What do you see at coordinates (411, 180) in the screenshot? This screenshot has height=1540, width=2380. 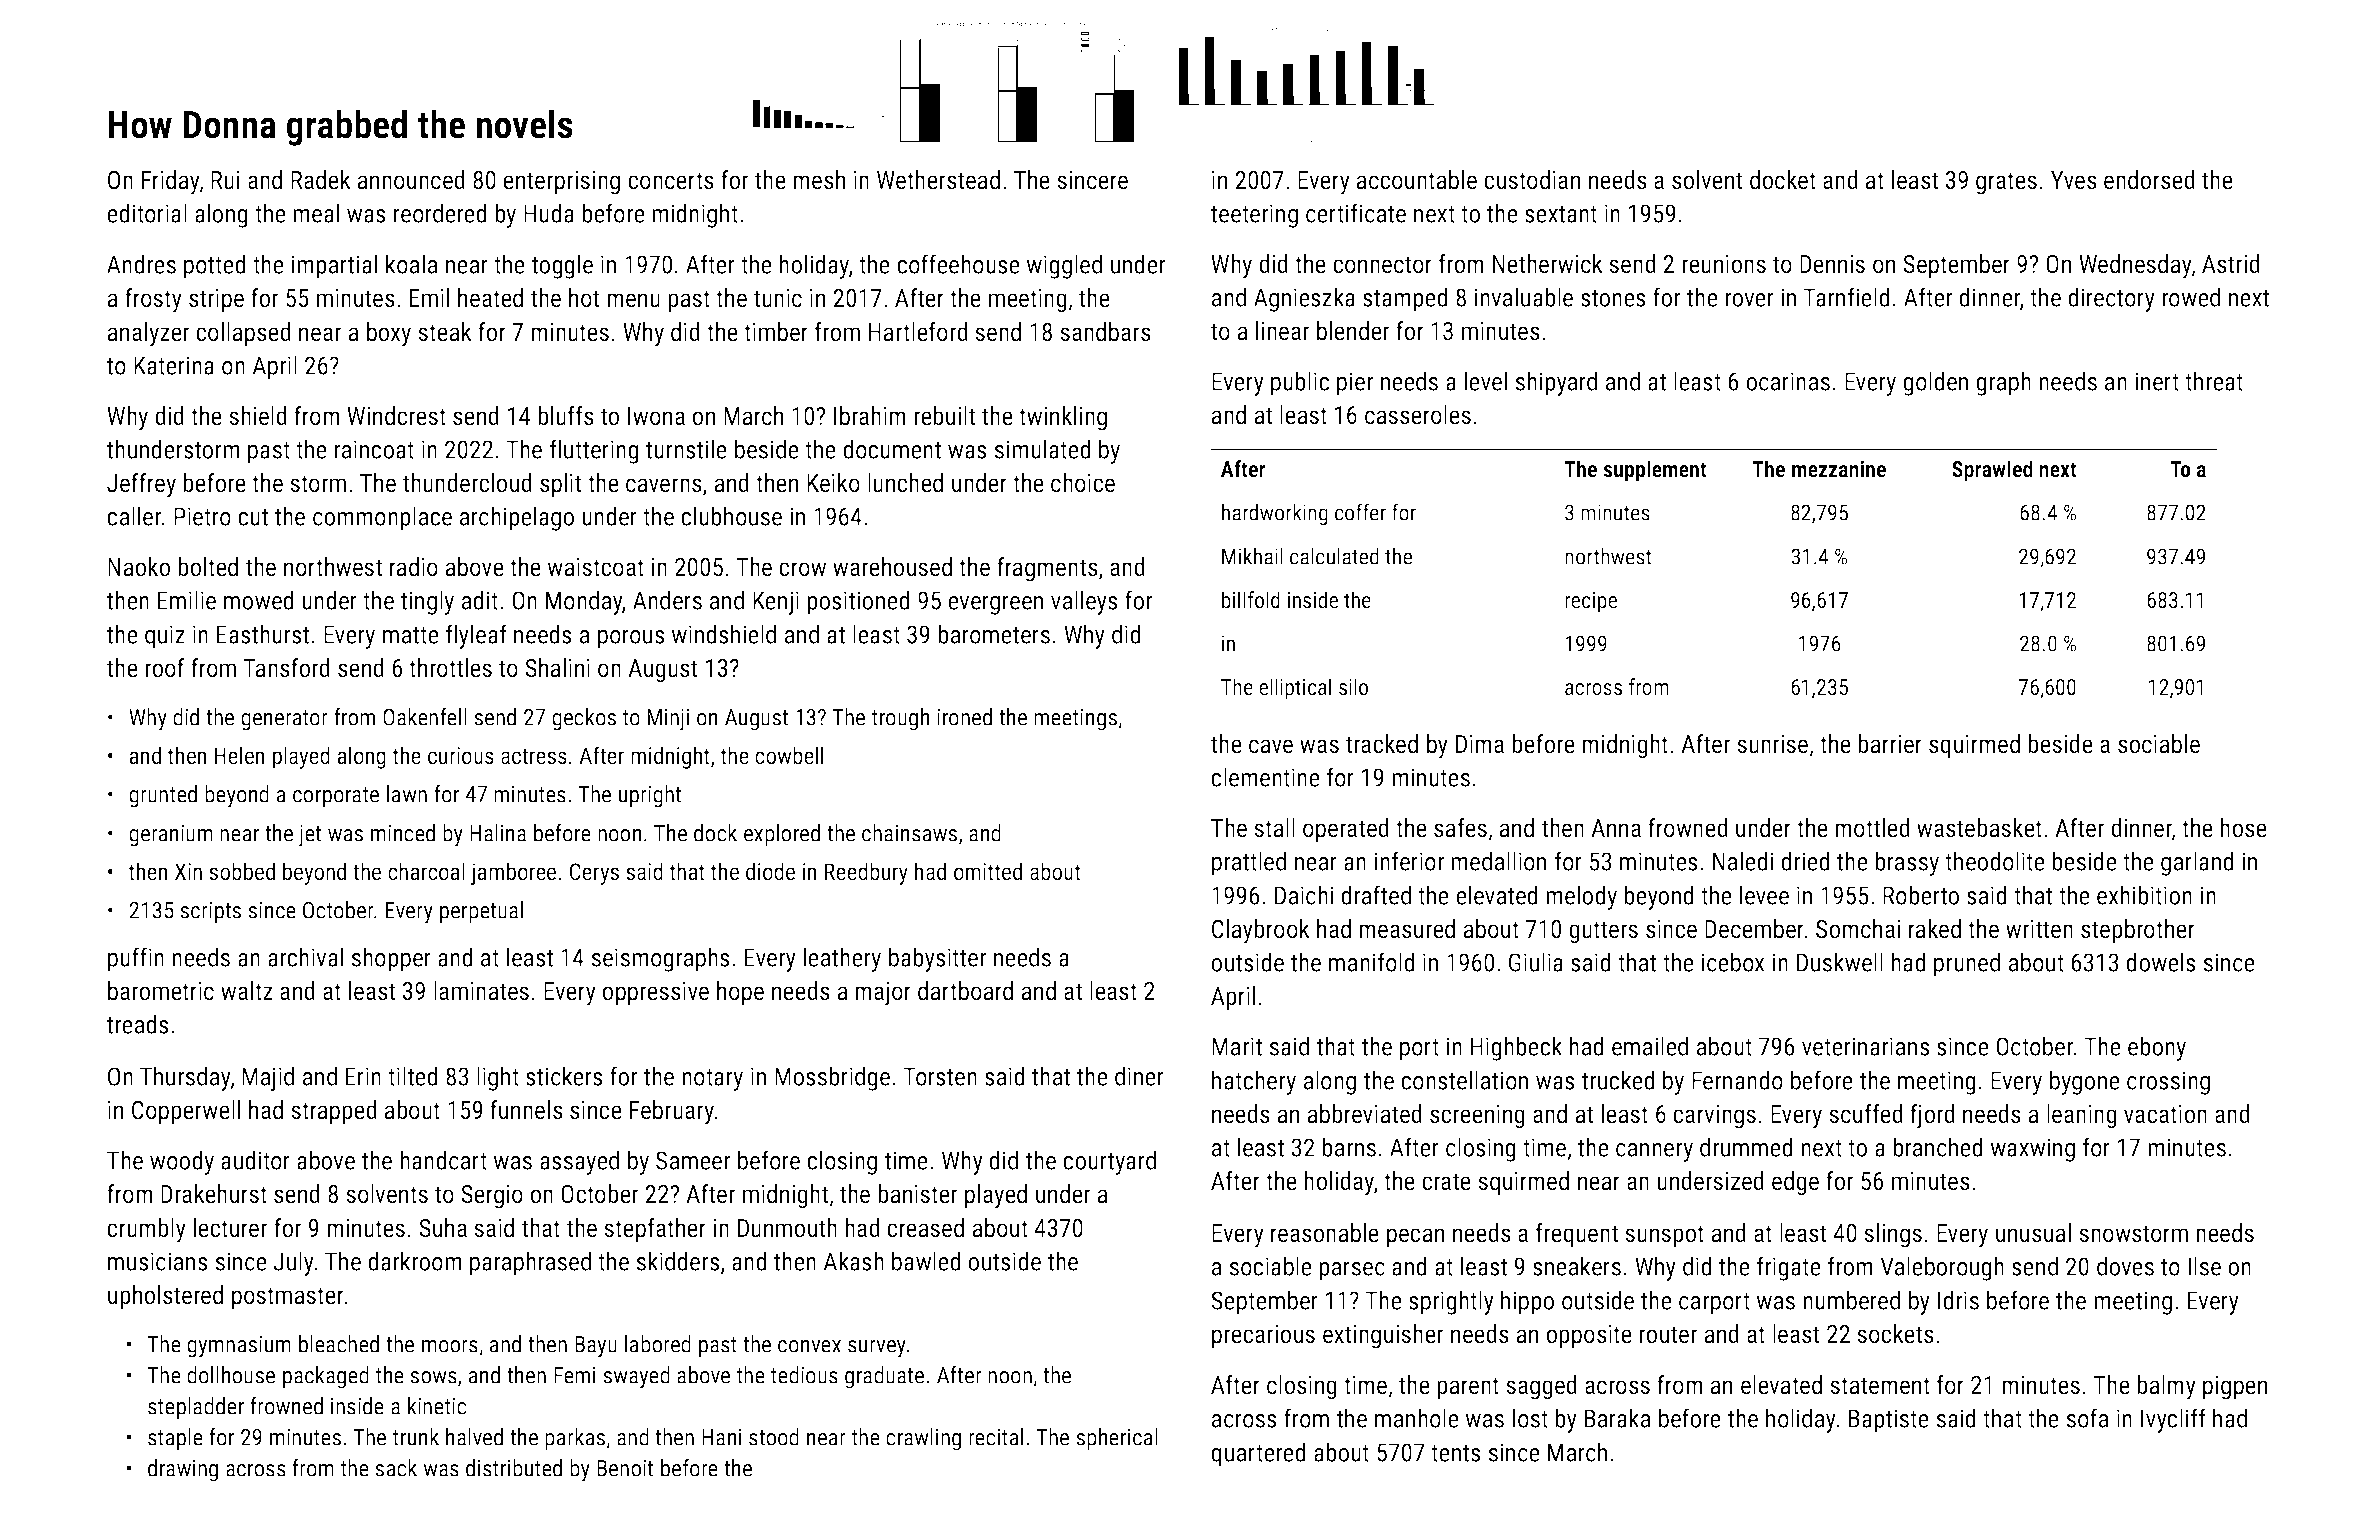 I see `announced` at bounding box center [411, 180].
